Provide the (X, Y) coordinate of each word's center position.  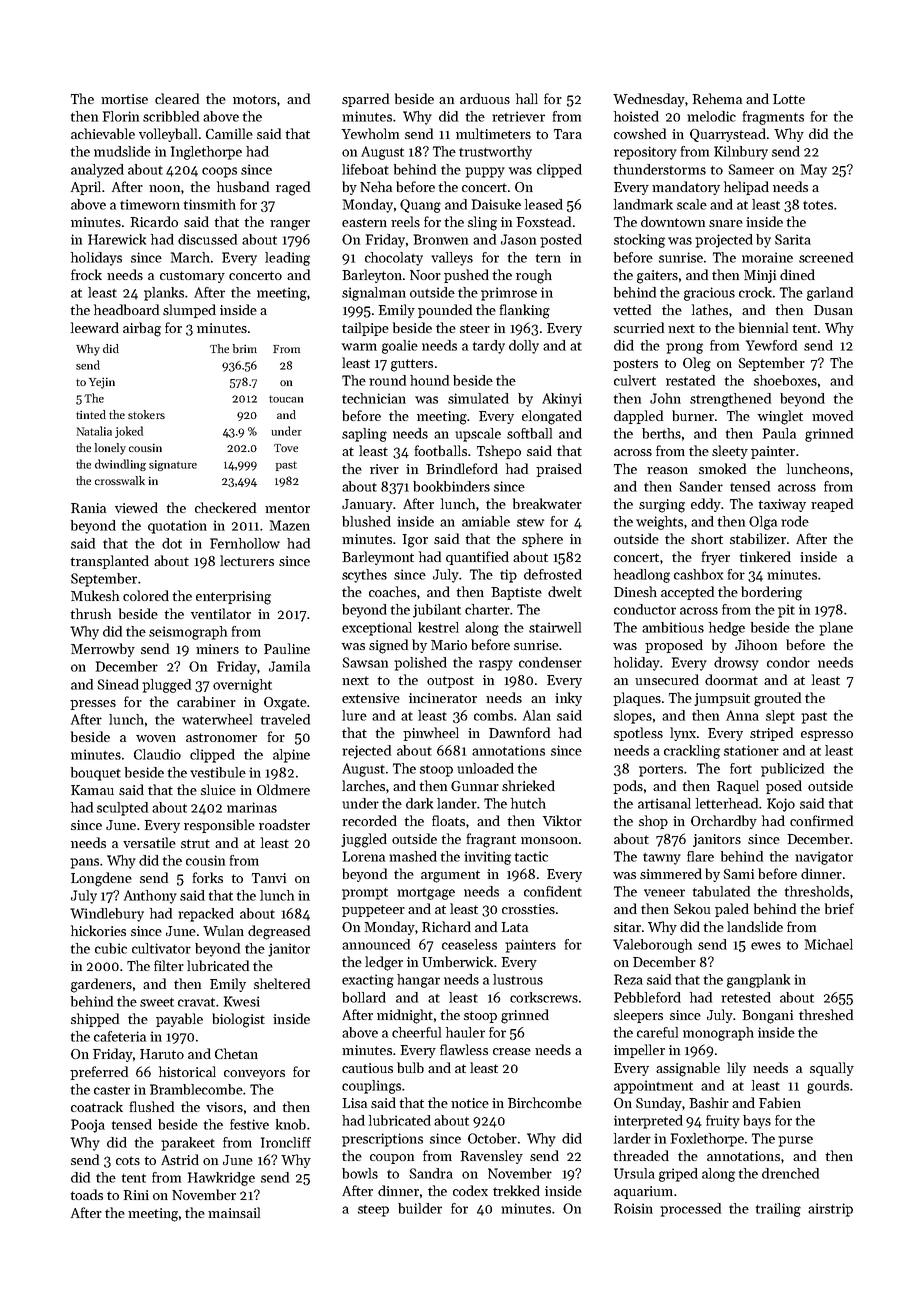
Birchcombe (545, 1102)
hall (527, 98)
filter (169, 965)
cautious (367, 1068)
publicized (792, 770)
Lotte (789, 99)
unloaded (485, 768)
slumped (189, 311)
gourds (828, 1087)
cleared (177, 98)
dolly (524, 347)
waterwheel (217, 719)
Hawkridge (221, 1179)
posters (635, 365)
